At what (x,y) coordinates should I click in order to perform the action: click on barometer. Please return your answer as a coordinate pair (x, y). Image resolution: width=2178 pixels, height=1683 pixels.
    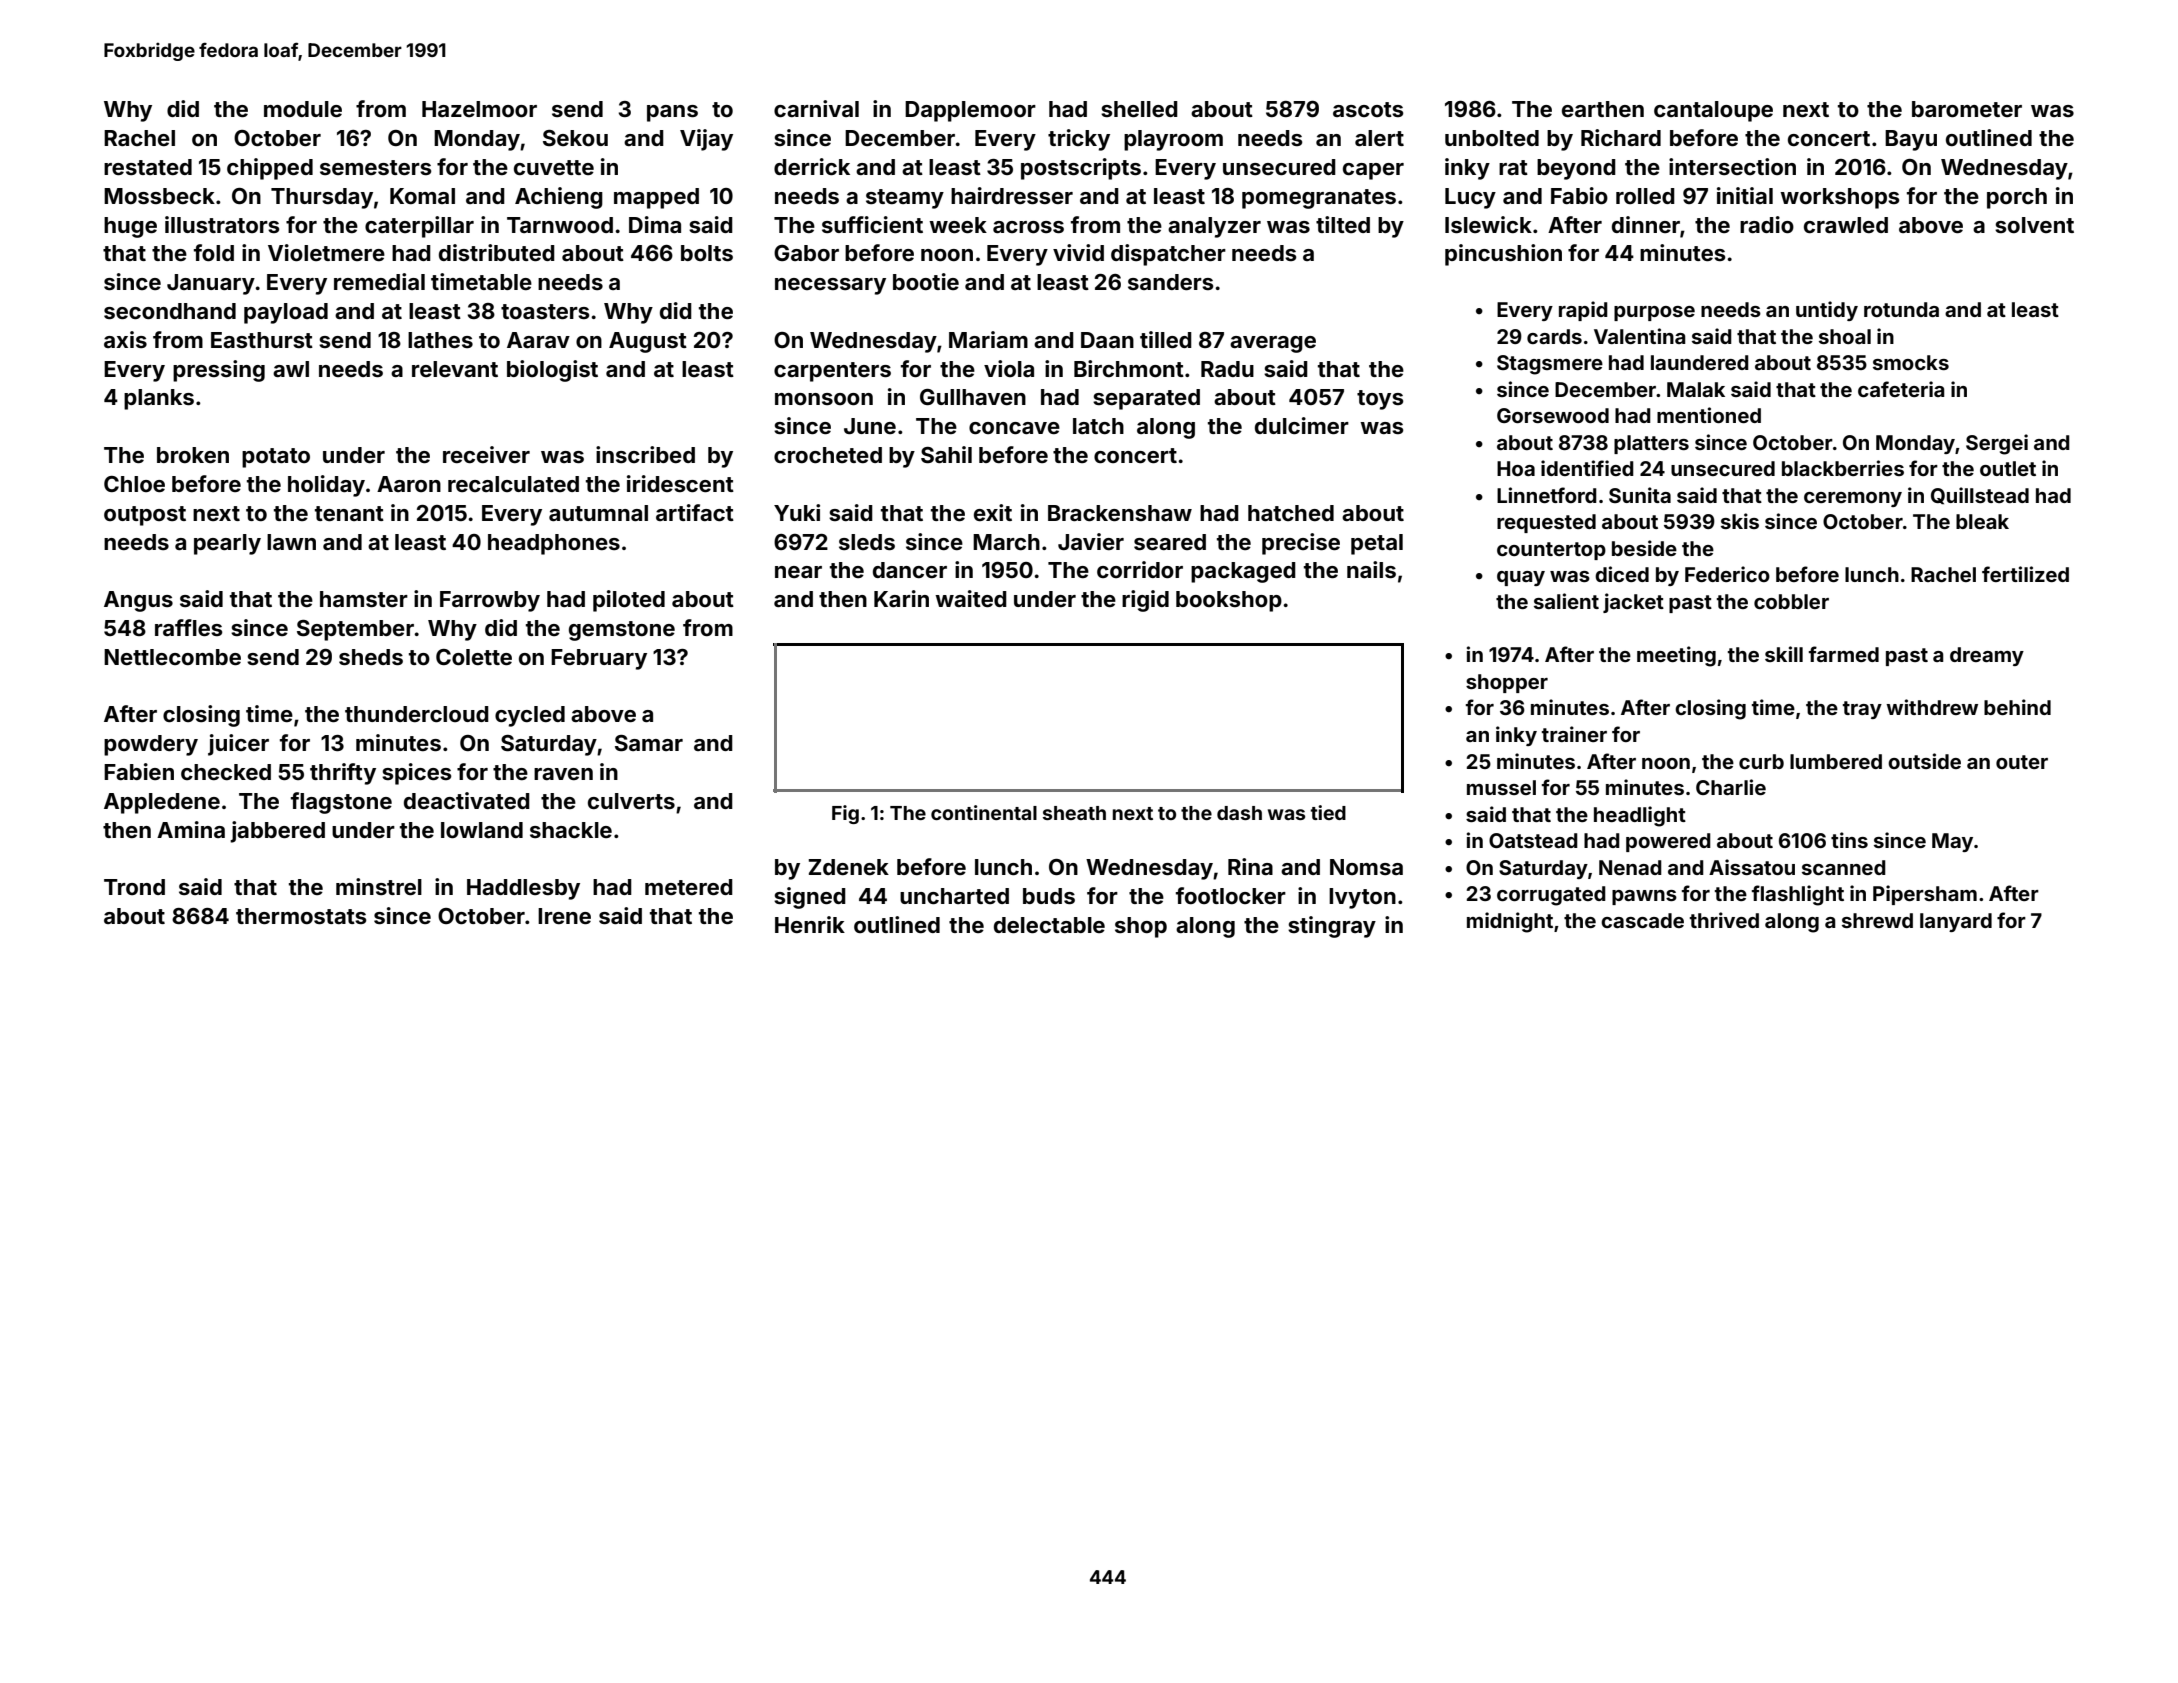
    Looking at the image, I should click on (1967, 109).
